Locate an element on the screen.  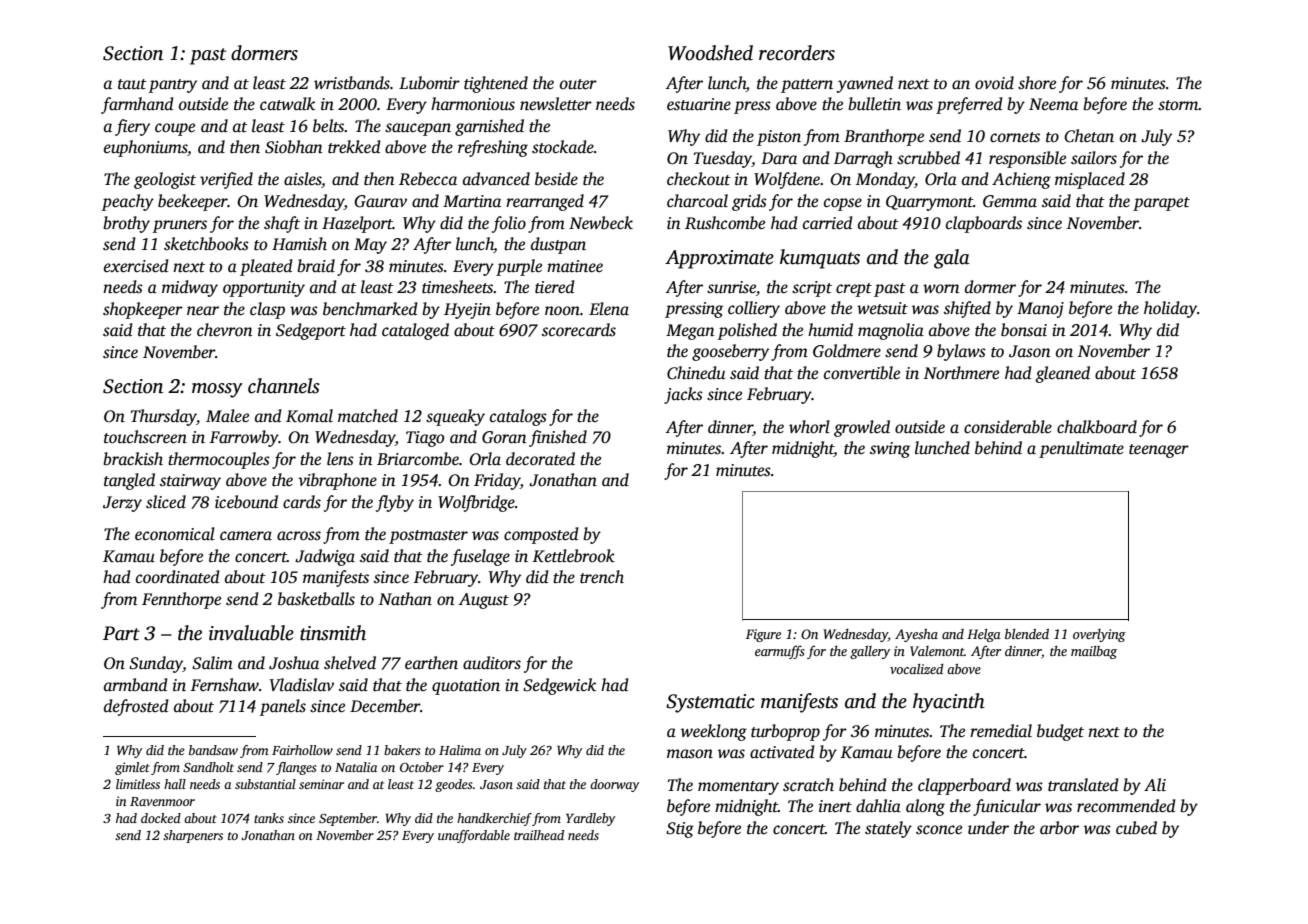
handkerchief is located at coordinates (494, 819).
